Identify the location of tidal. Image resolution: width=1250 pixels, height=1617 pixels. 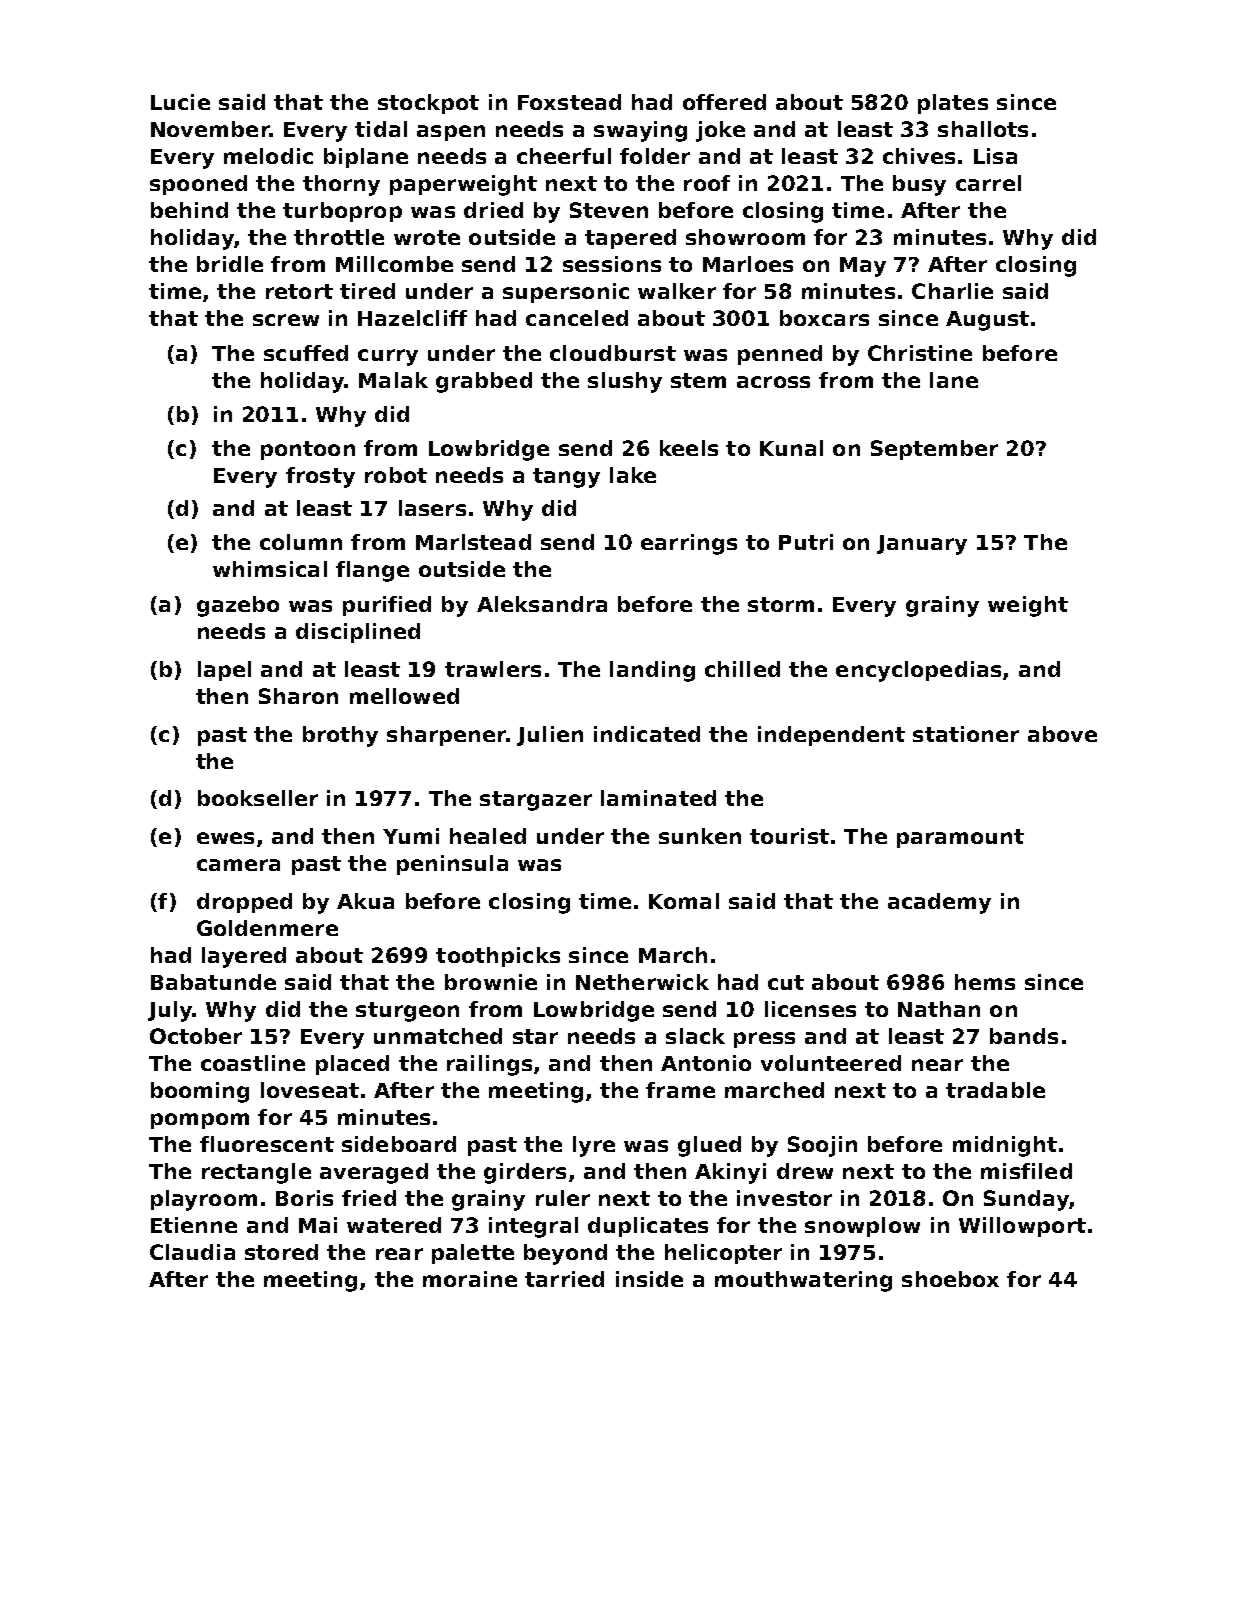
(381, 129).
